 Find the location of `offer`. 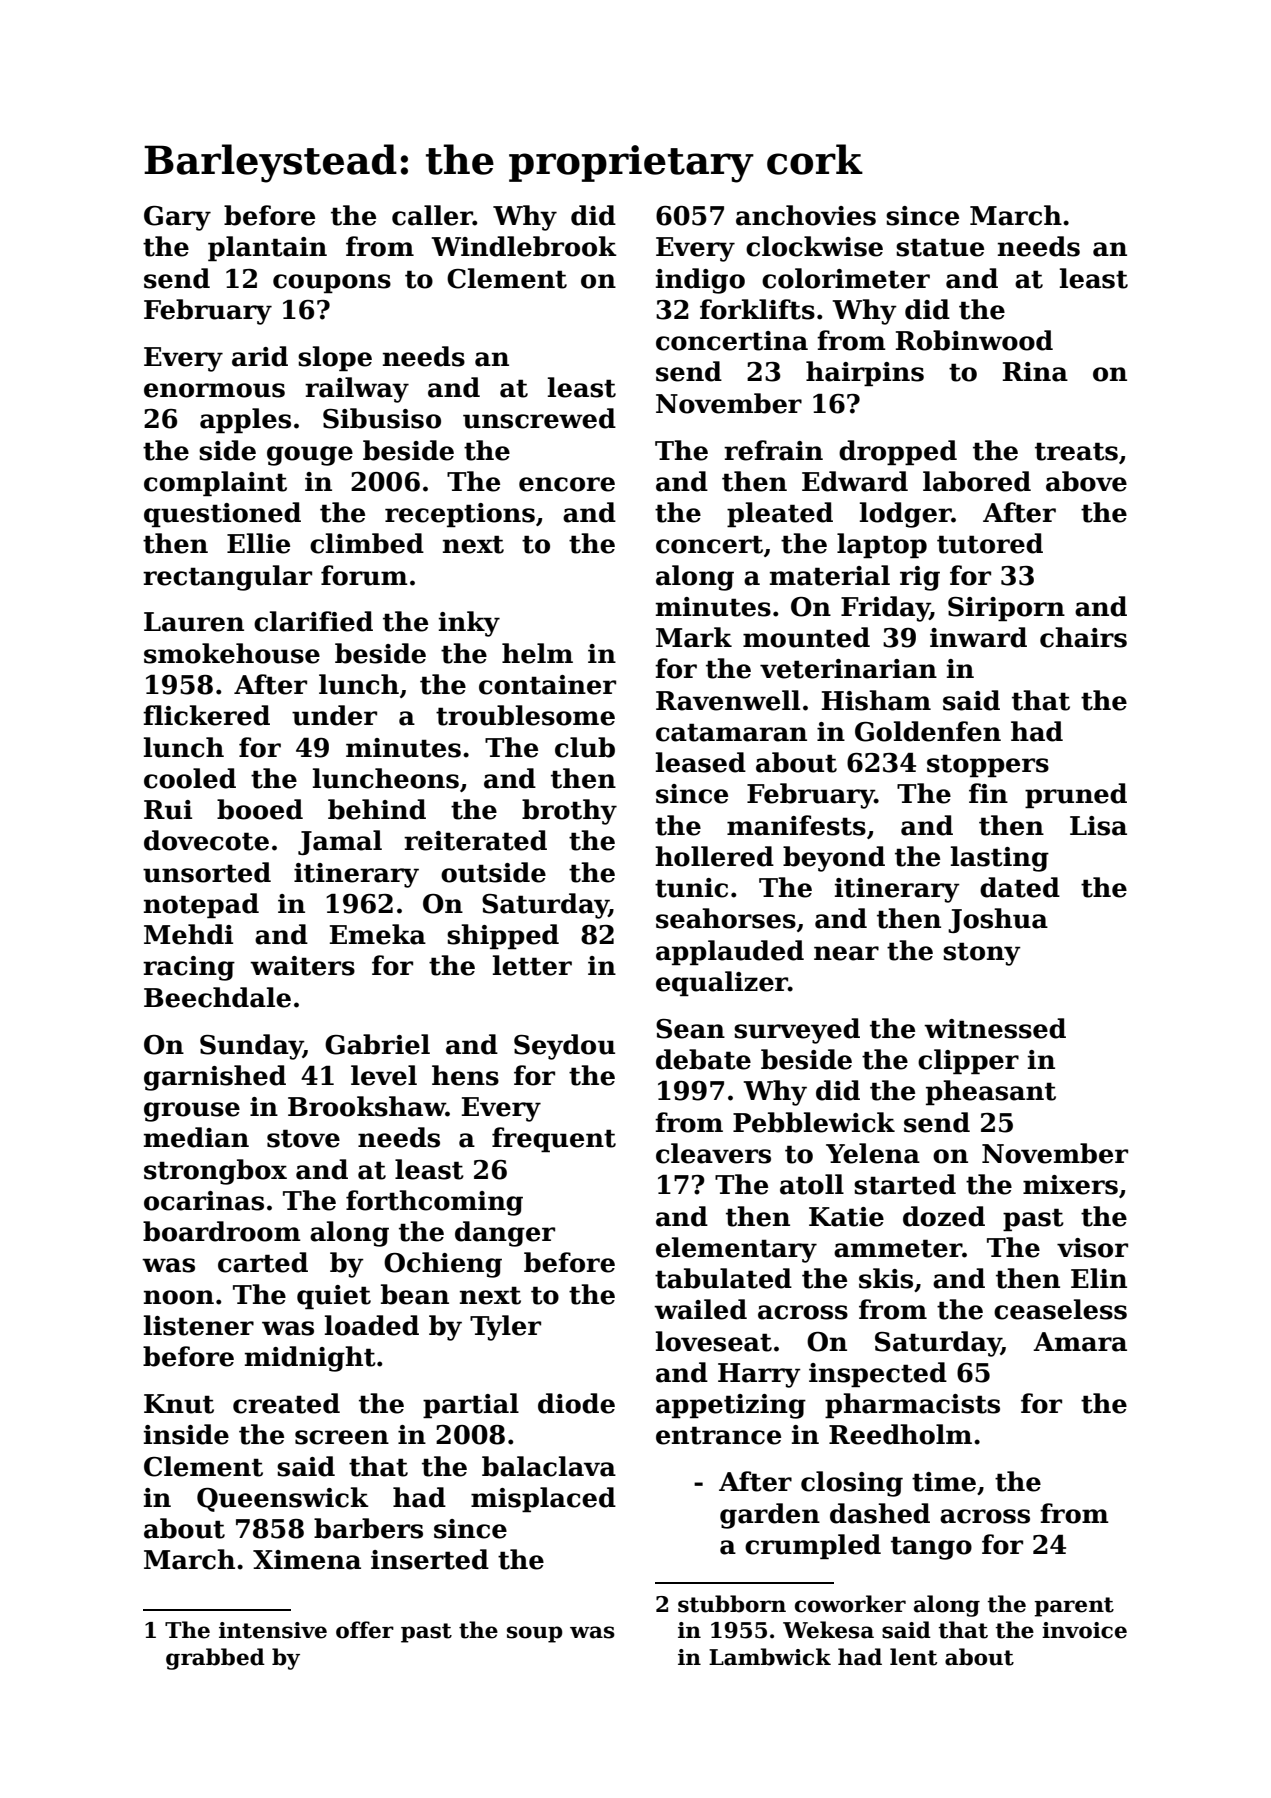

offer is located at coordinates (365, 1630).
